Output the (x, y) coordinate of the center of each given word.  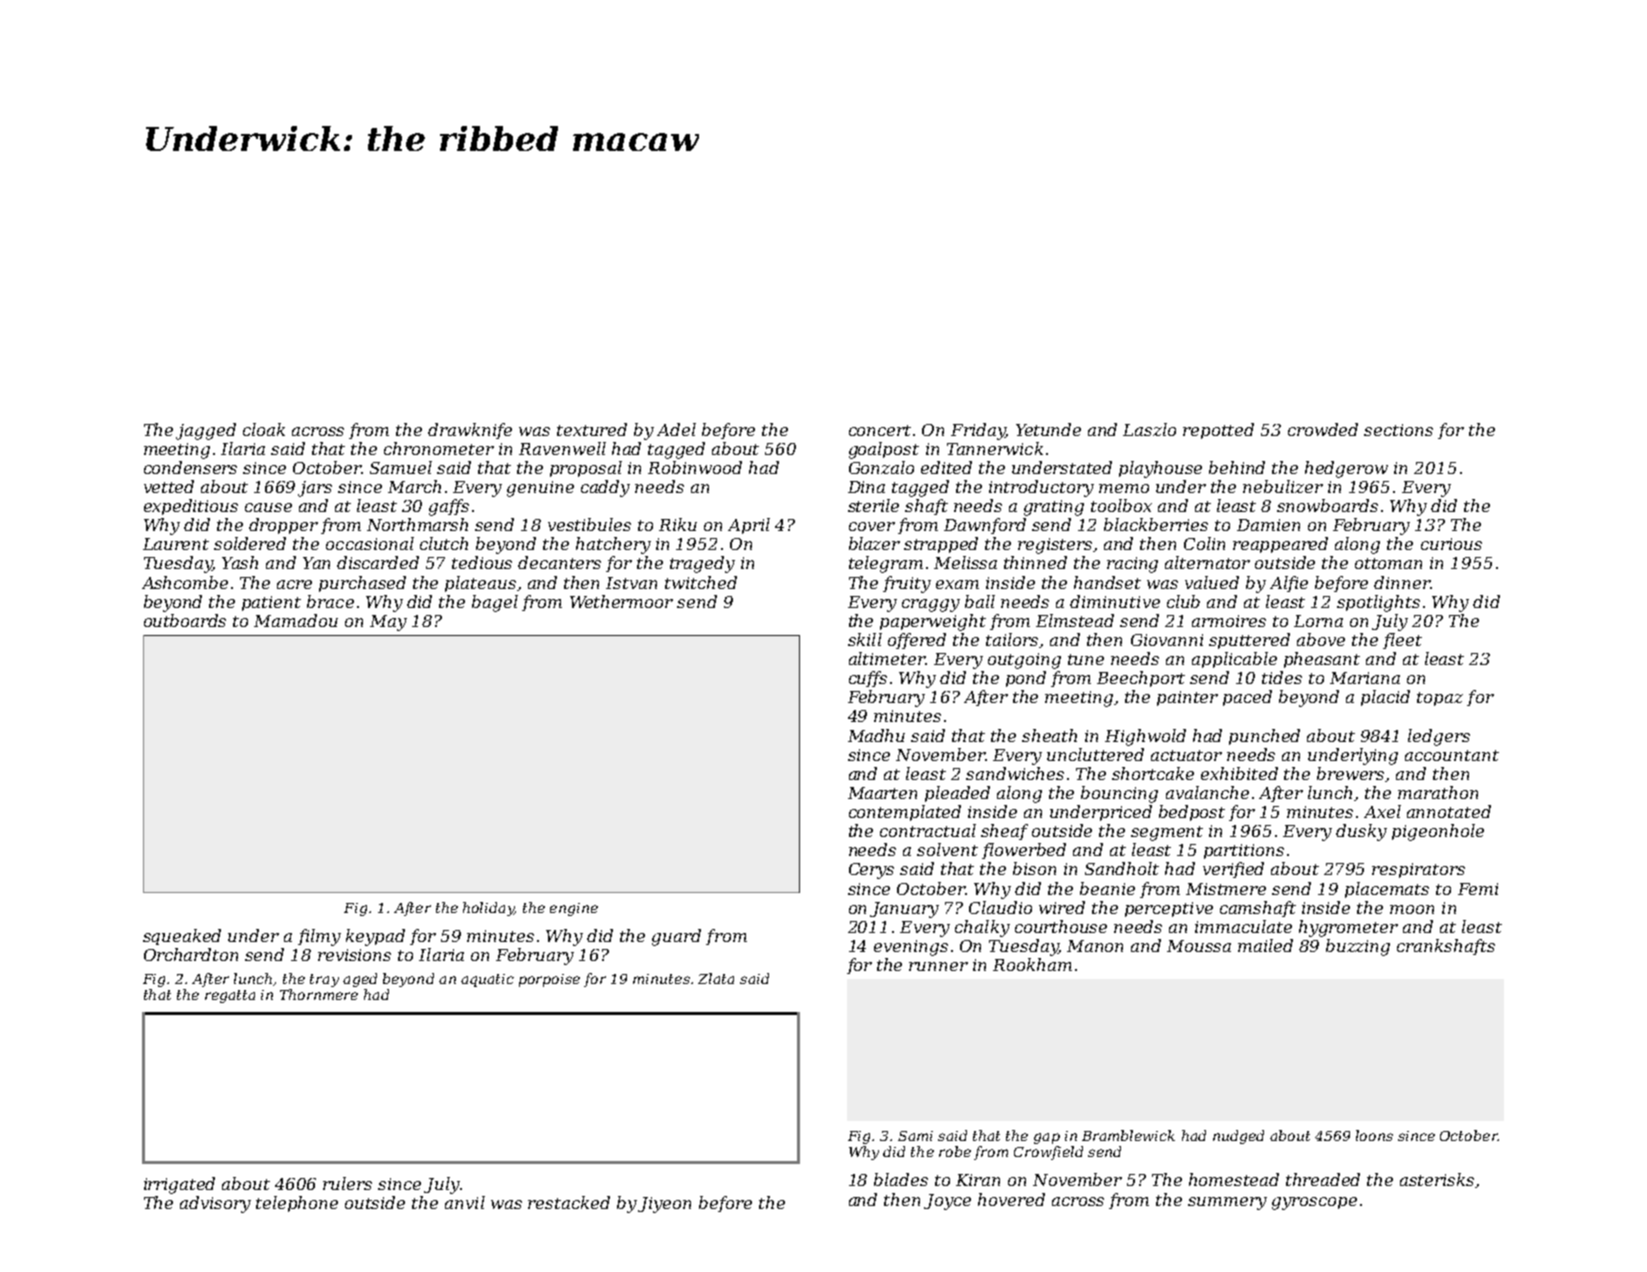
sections (1398, 430)
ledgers (1439, 737)
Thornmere (319, 994)
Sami (915, 1136)
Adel (676, 429)
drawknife (470, 431)
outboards (185, 620)
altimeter (887, 658)
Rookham (1032, 964)
